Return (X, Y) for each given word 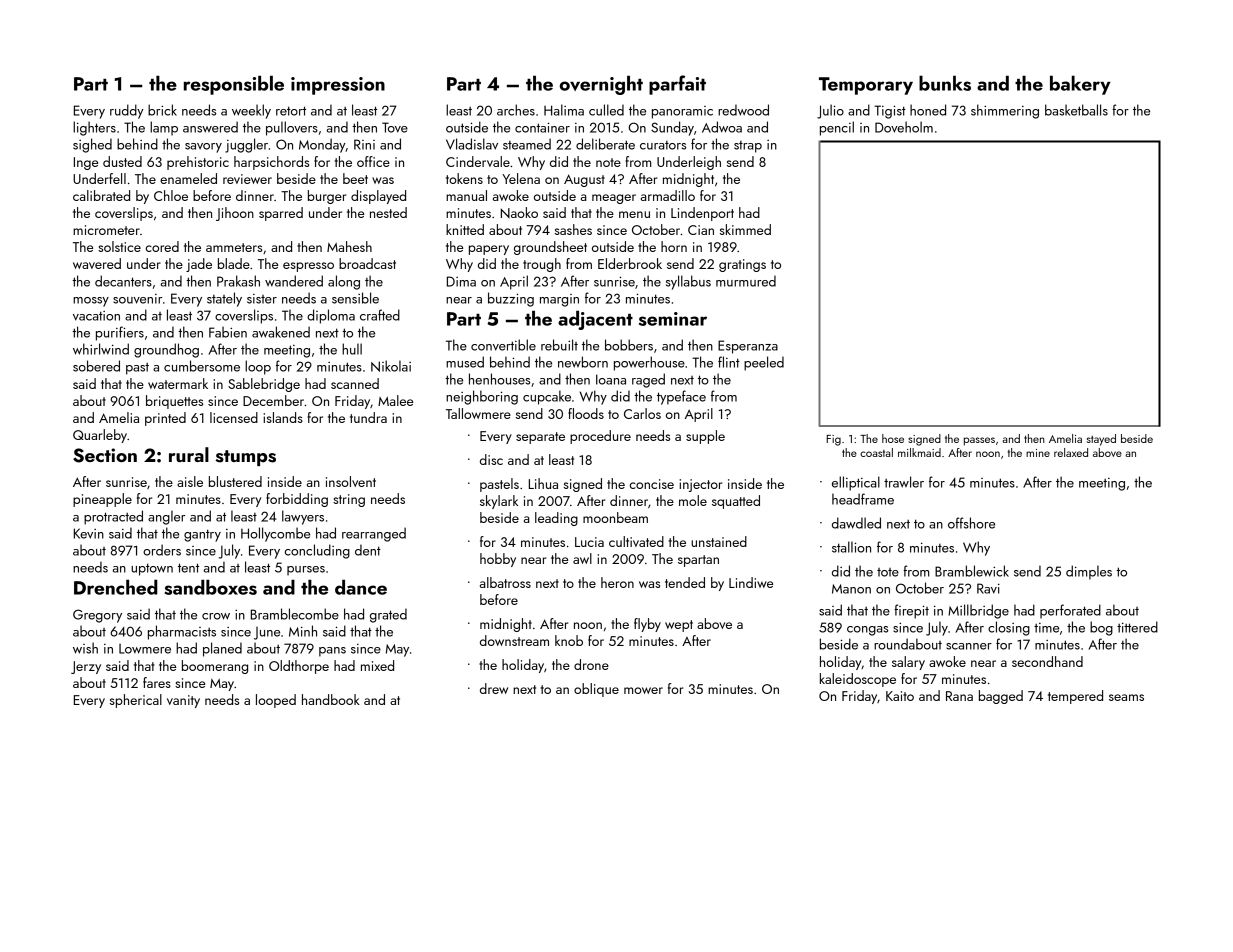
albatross (505, 582)
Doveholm (904, 127)
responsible (234, 85)
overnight (601, 85)
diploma (331, 316)
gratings (742, 265)
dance (361, 587)
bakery (1080, 85)
